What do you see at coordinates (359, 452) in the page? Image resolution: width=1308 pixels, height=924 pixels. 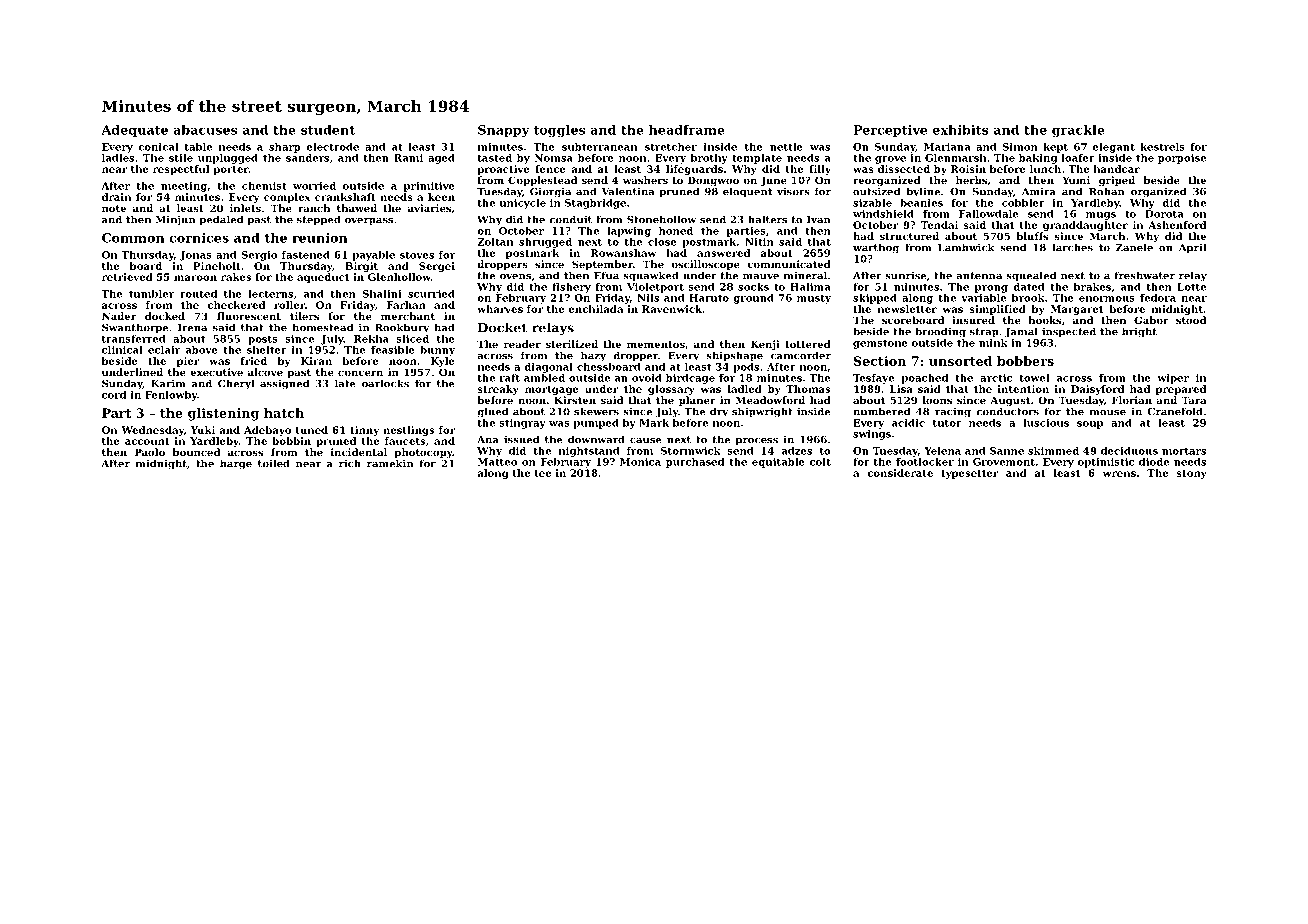 I see `incidental` at bounding box center [359, 452].
